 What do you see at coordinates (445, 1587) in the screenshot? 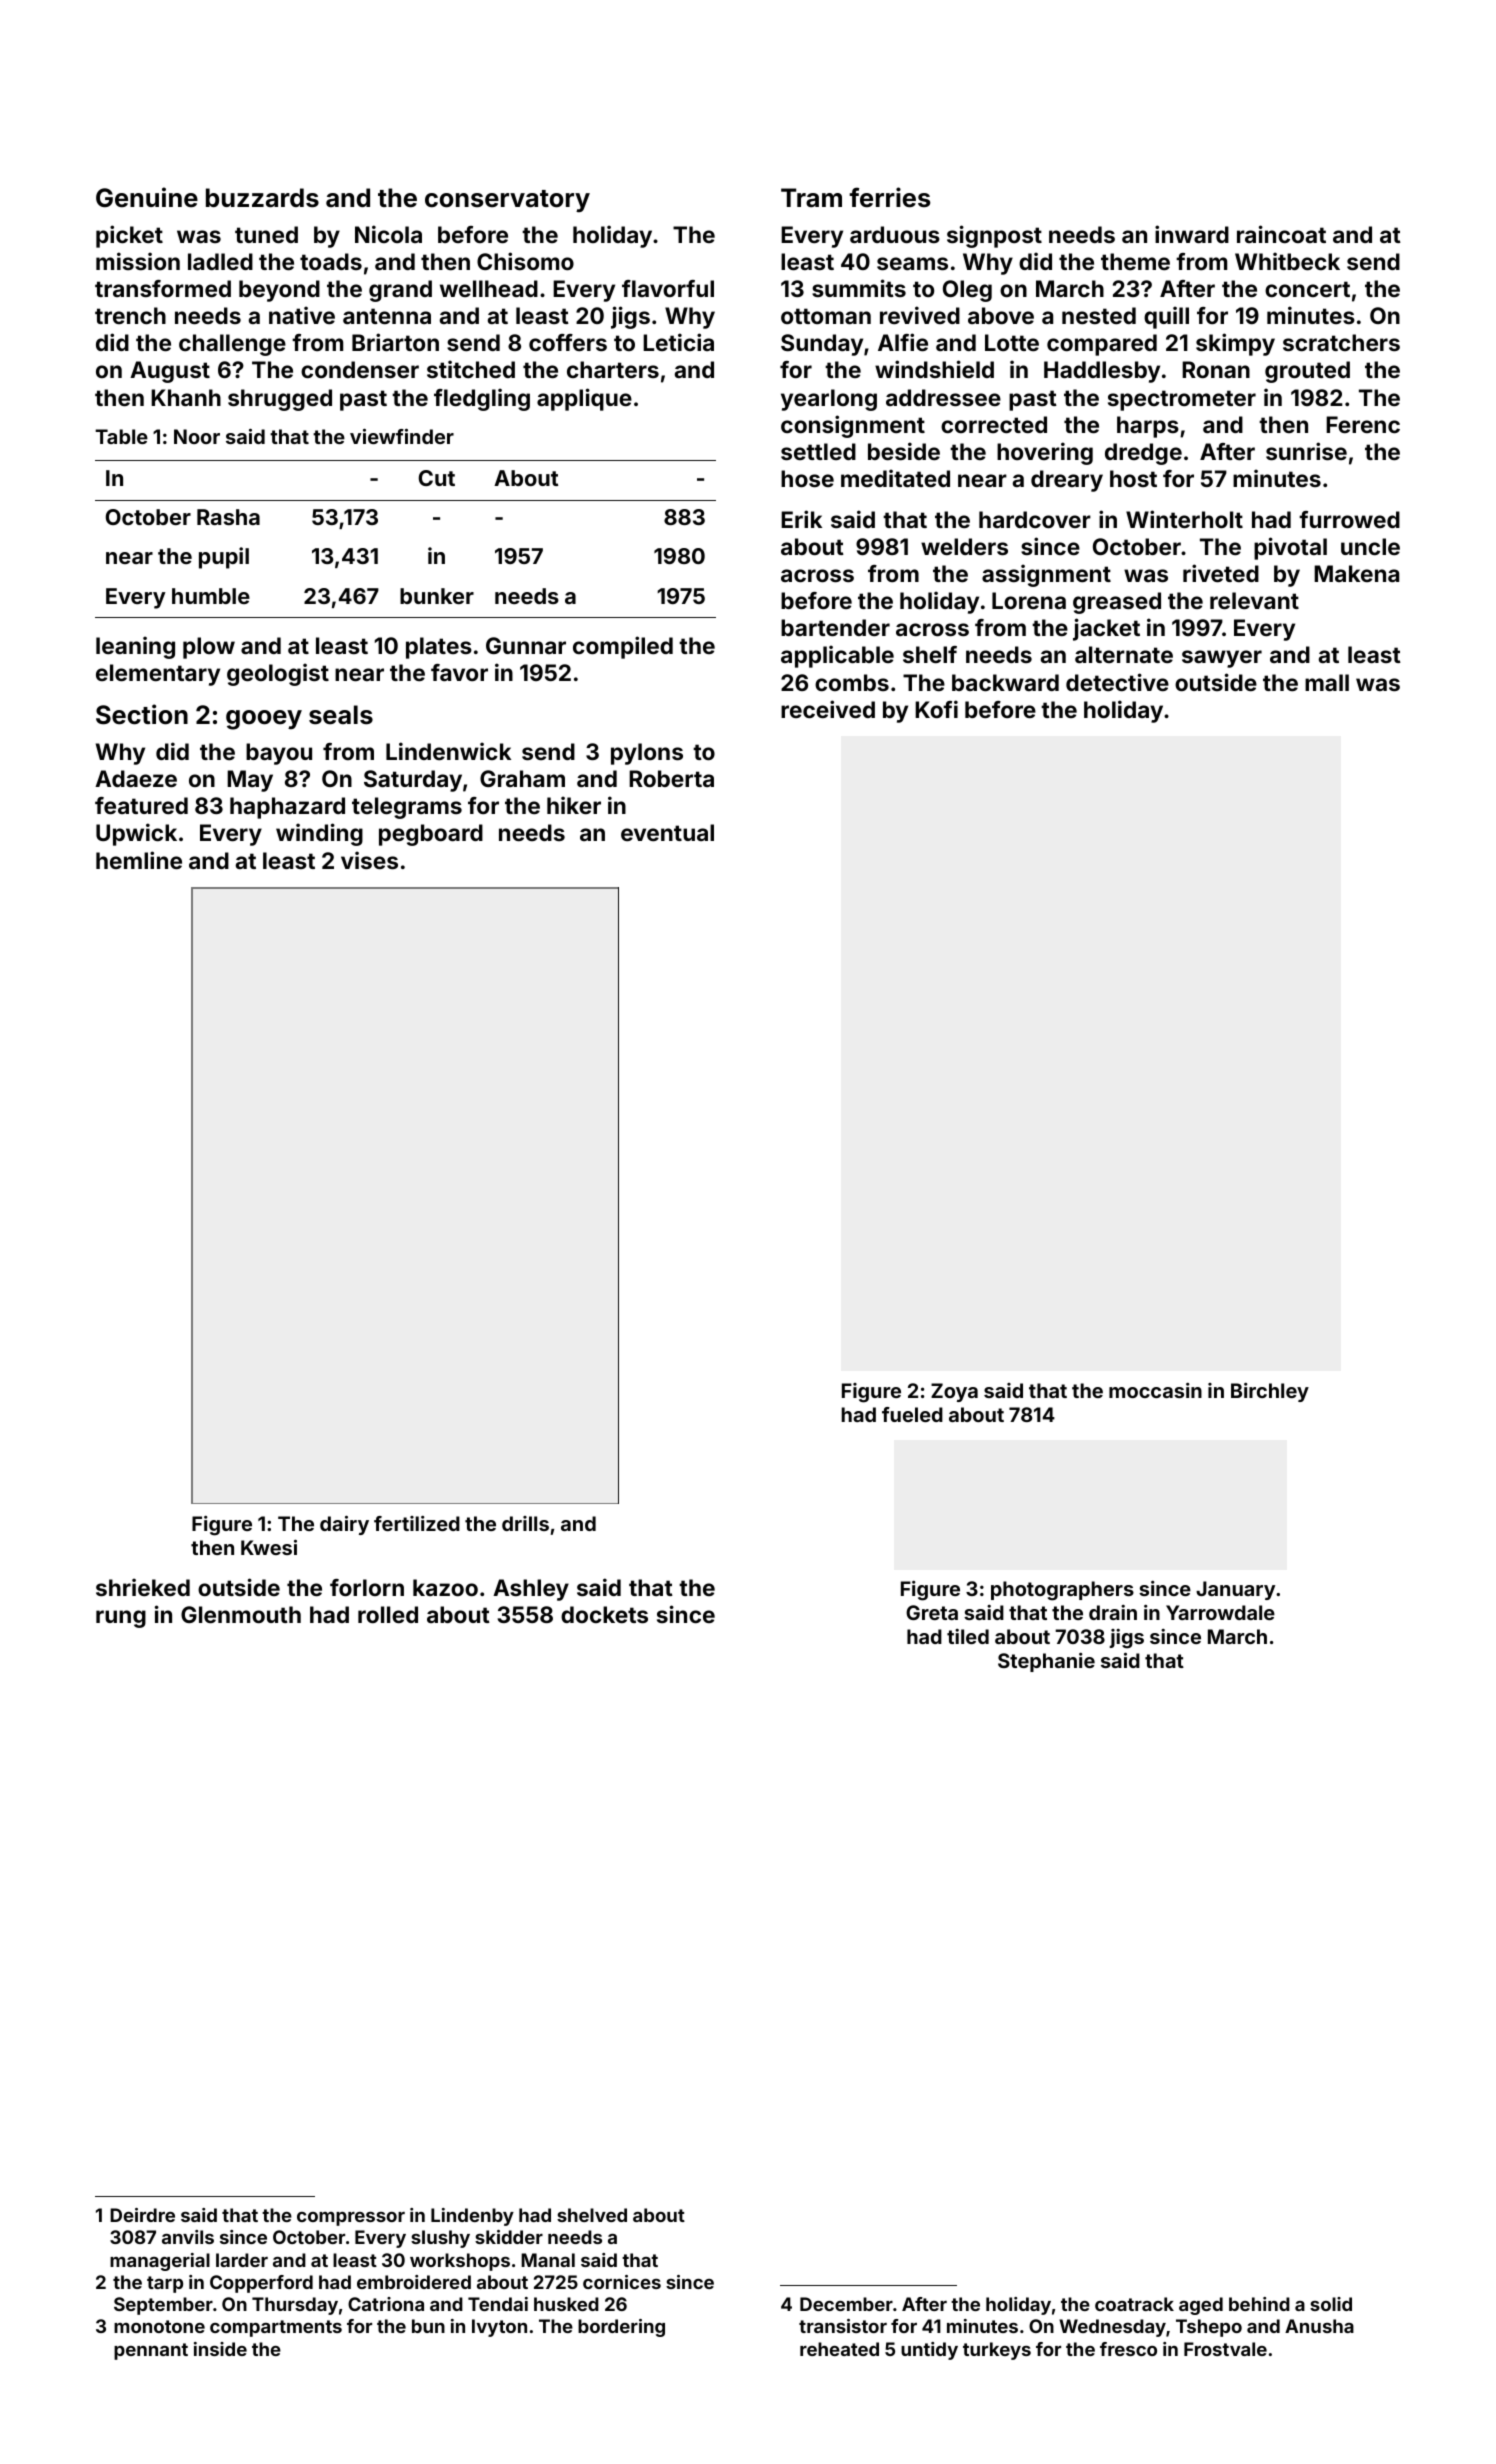
I see `kazoo` at bounding box center [445, 1587].
